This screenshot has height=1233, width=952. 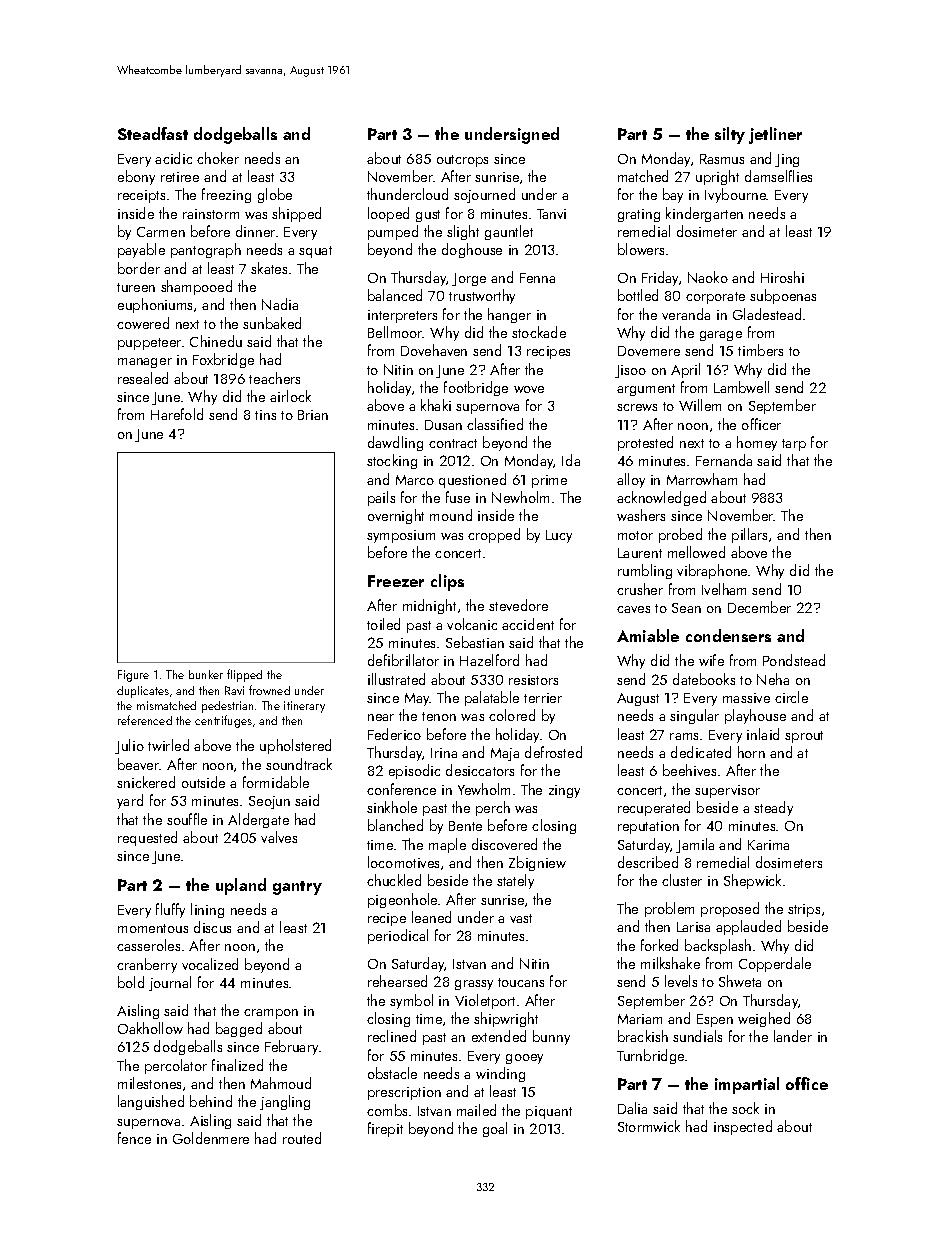 I want to click on Chinedu, so click(x=216, y=341).
